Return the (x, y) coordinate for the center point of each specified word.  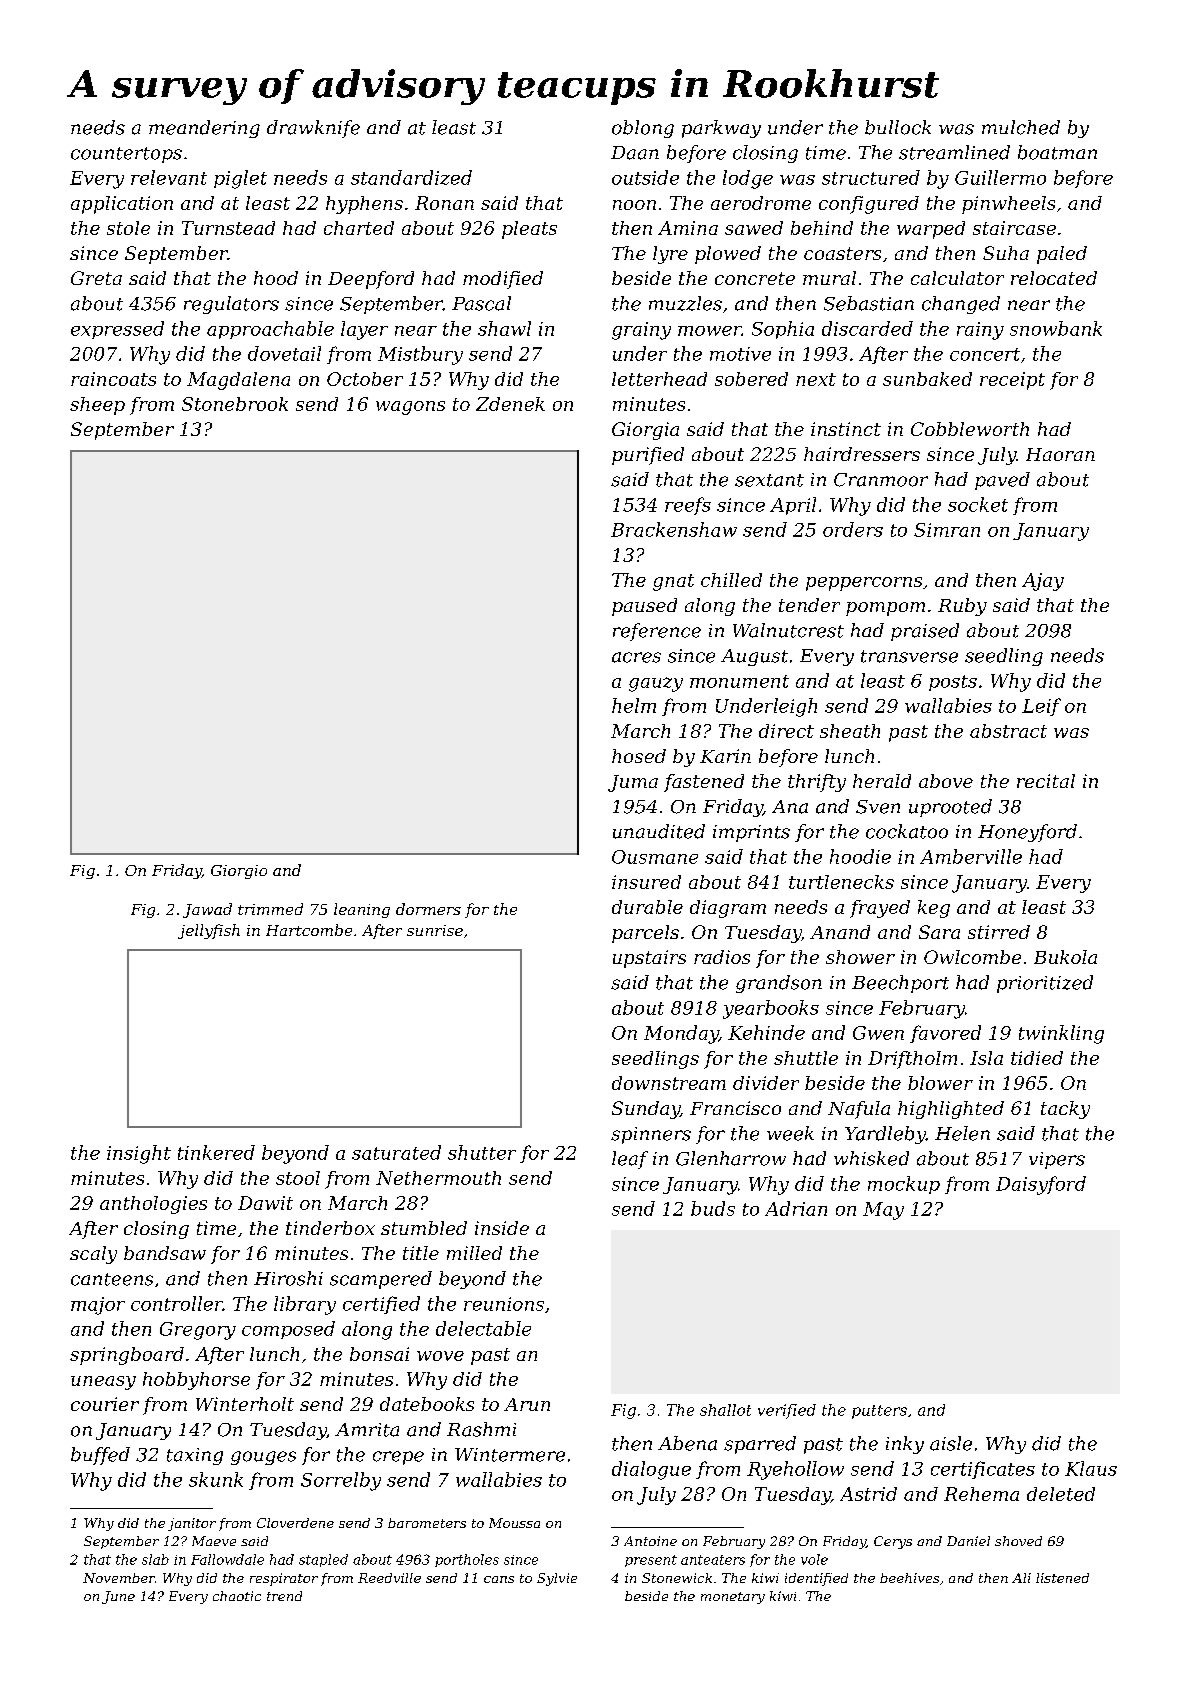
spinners (651, 1135)
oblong (643, 129)
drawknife (313, 129)
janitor (192, 1524)
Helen (962, 1133)
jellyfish (209, 931)
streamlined (954, 152)
